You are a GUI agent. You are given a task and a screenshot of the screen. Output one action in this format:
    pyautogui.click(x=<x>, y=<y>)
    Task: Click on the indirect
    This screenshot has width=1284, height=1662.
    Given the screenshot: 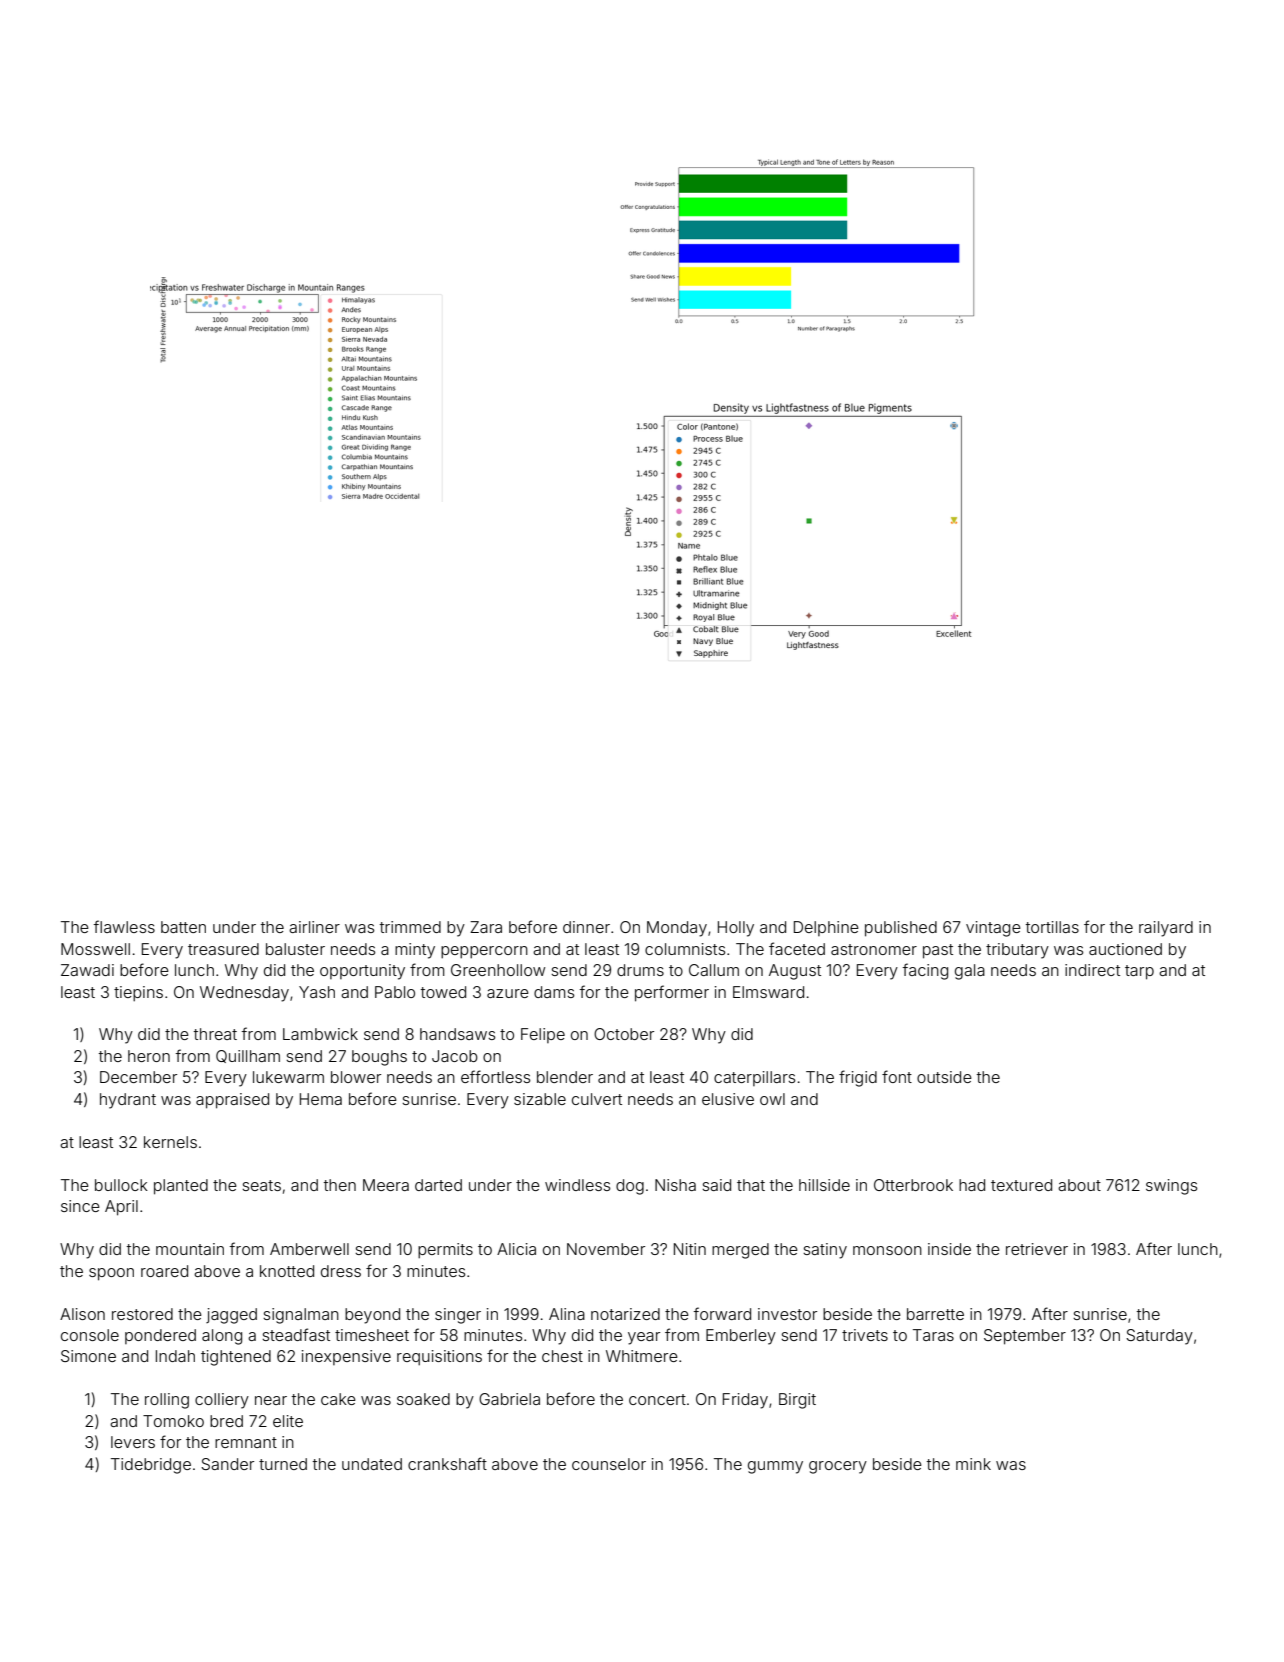 What is the action you would take?
    pyautogui.click(x=1092, y=970)
